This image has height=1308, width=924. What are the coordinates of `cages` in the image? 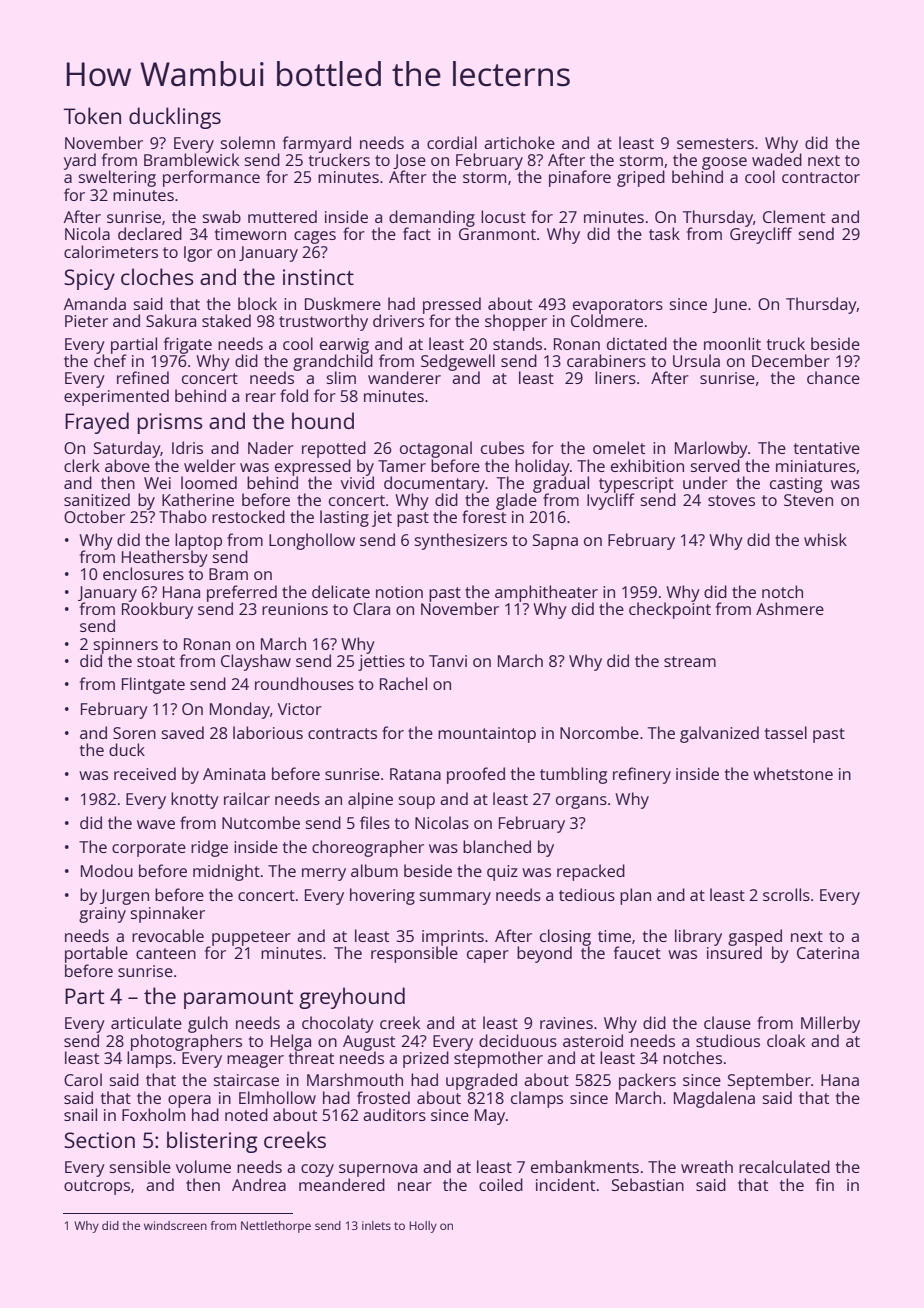 It's located at (315, 237).
